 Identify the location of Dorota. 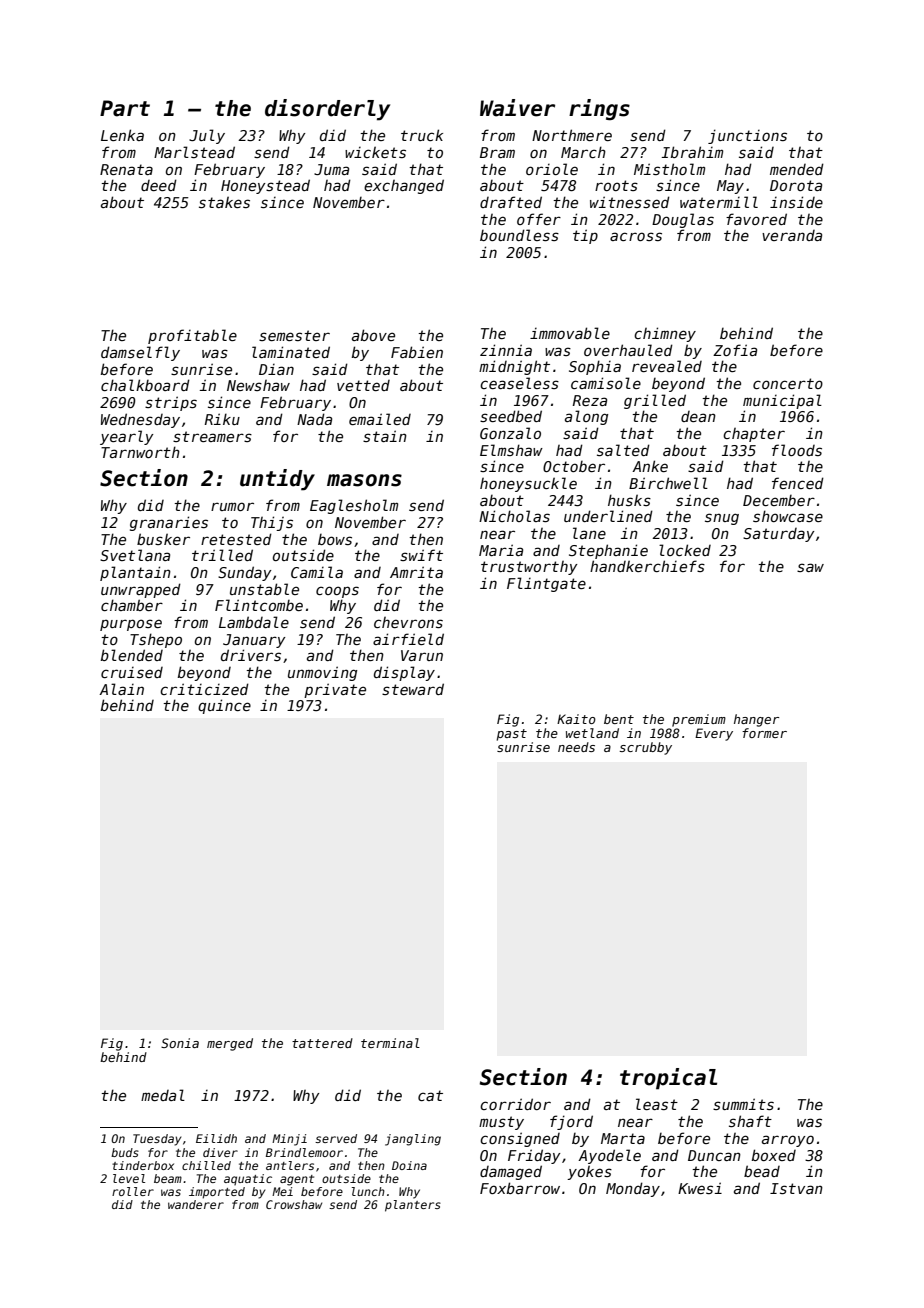
(796, 185).
